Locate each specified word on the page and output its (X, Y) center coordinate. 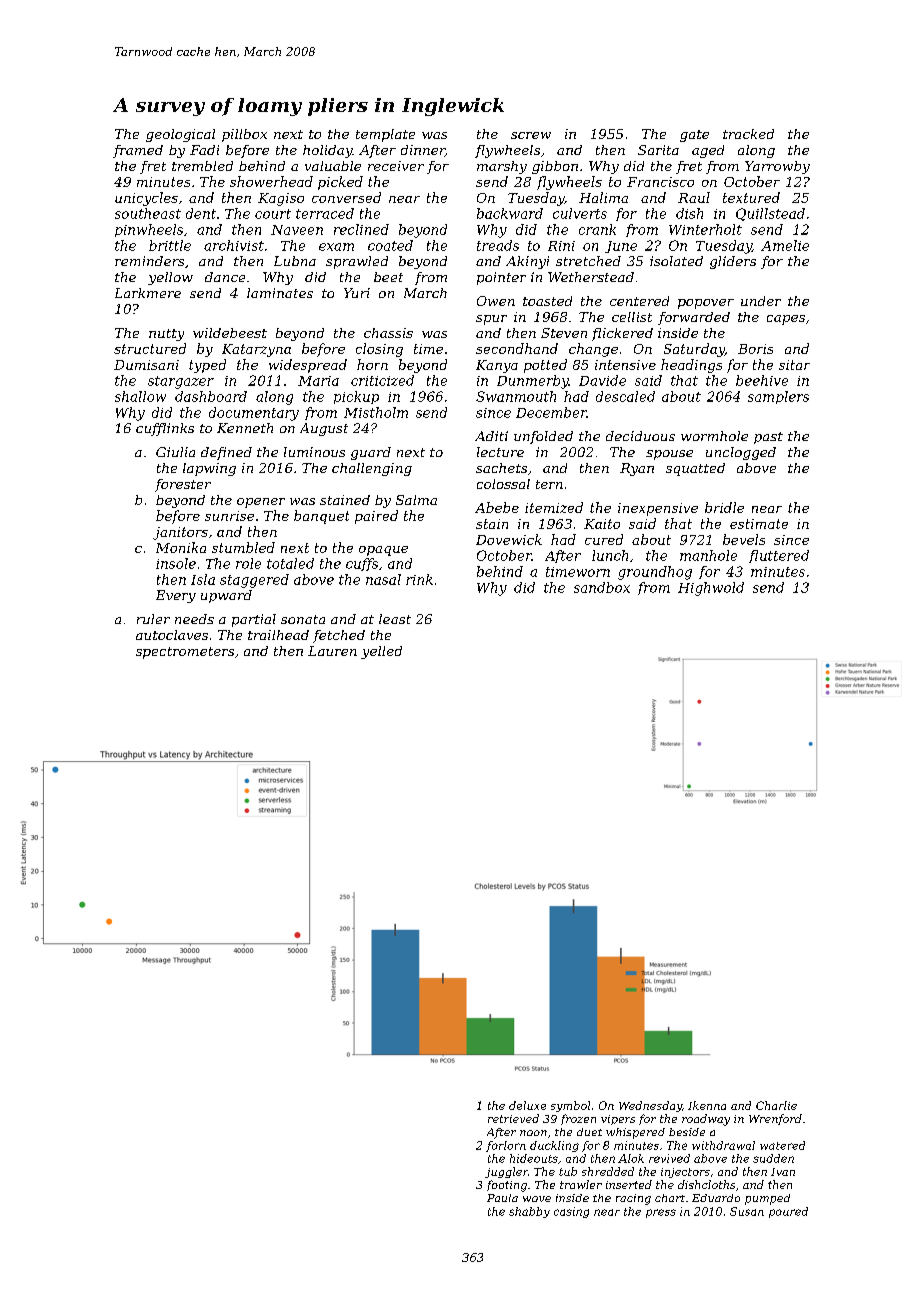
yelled (381, 652)
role (248, 563)
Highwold (711, 589)
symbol (570, 1106)
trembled (202, 166)
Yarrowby (777, 167)
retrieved (513, 1118)
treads (498, 245)
